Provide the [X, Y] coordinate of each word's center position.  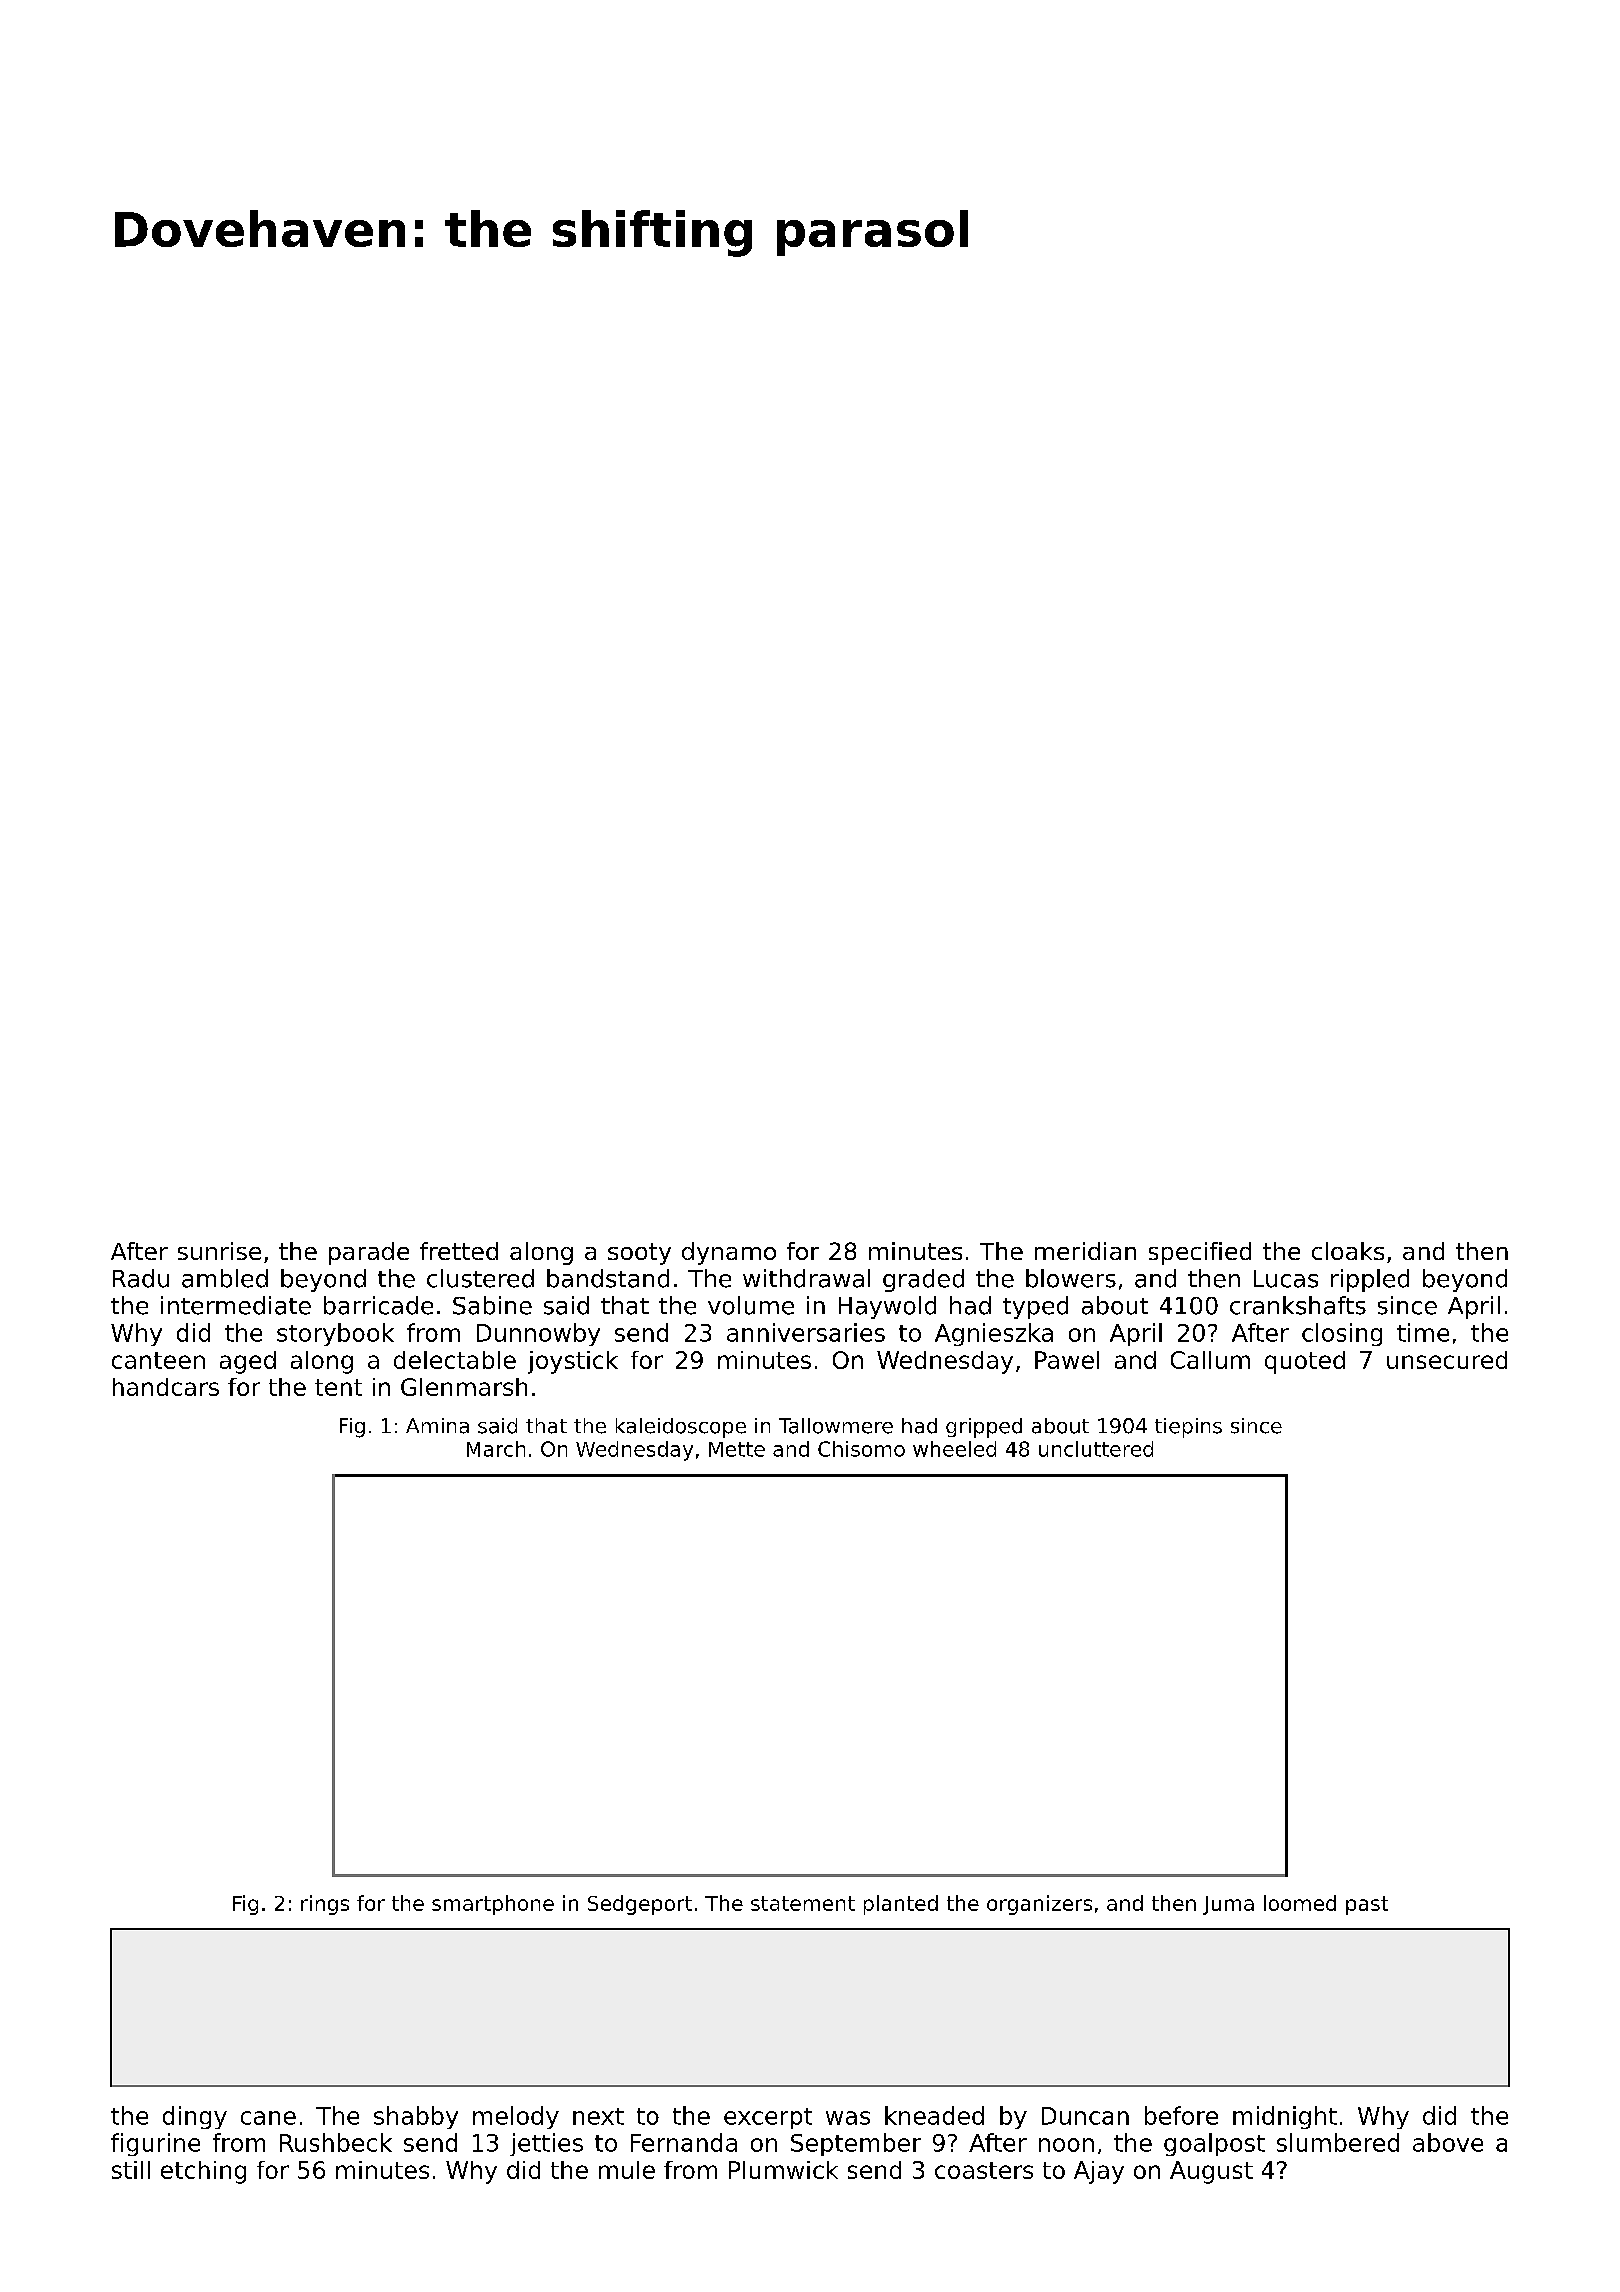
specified [1200, 1253]
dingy [195, 2117]
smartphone [493, 1905]
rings [325, 1905]
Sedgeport [640, 1905]
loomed [1300, 1903]
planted [901, 1905]
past [1367, 1905]
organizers [1039, 1905]
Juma [1228, 1905]
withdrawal [806, 1278]
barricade [378, 1305]
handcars [166, 1387]
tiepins [1188, 1428]
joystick [573, 1362]
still [131, 2170]
